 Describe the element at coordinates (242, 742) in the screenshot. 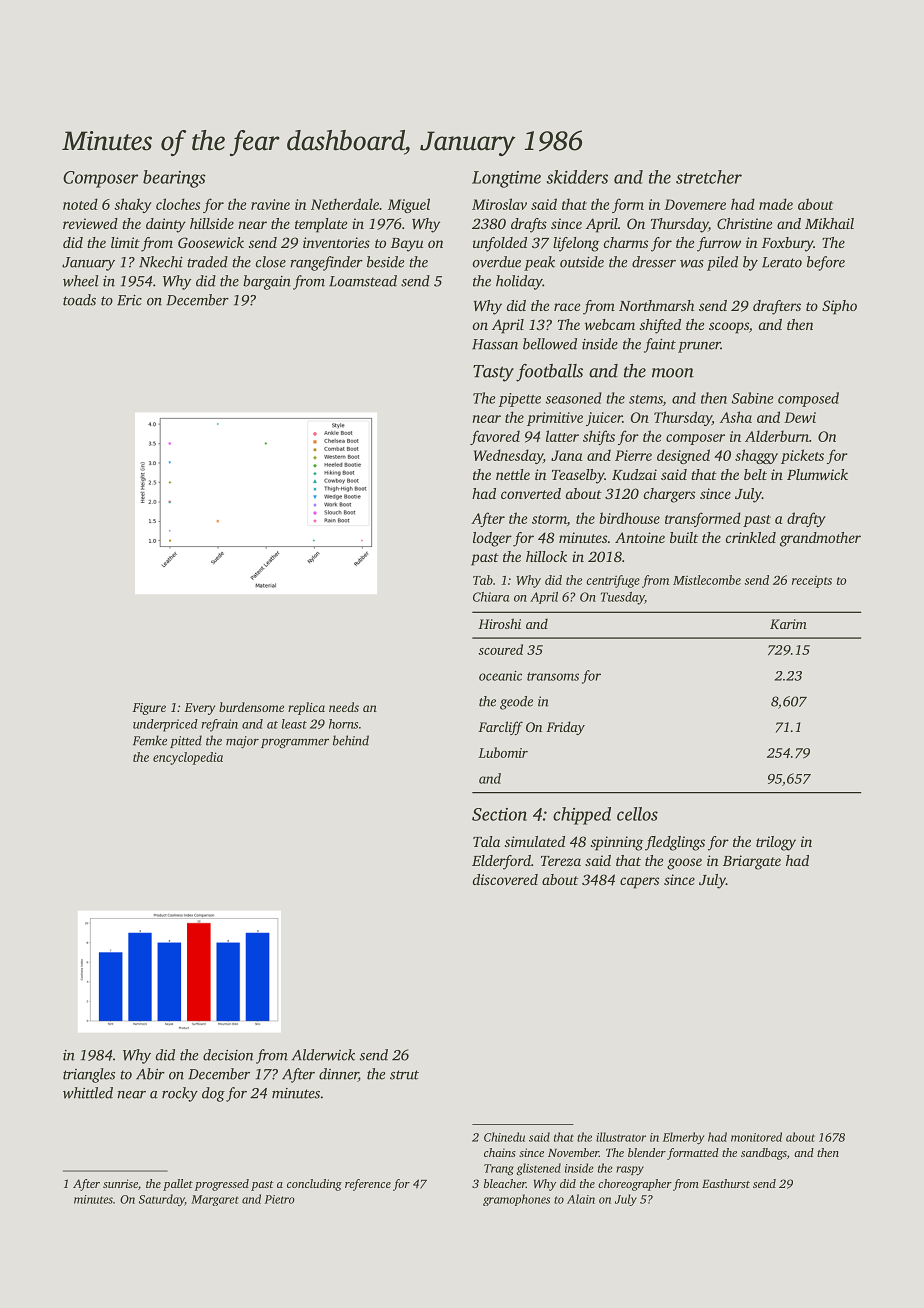

I see `major` at that location.
